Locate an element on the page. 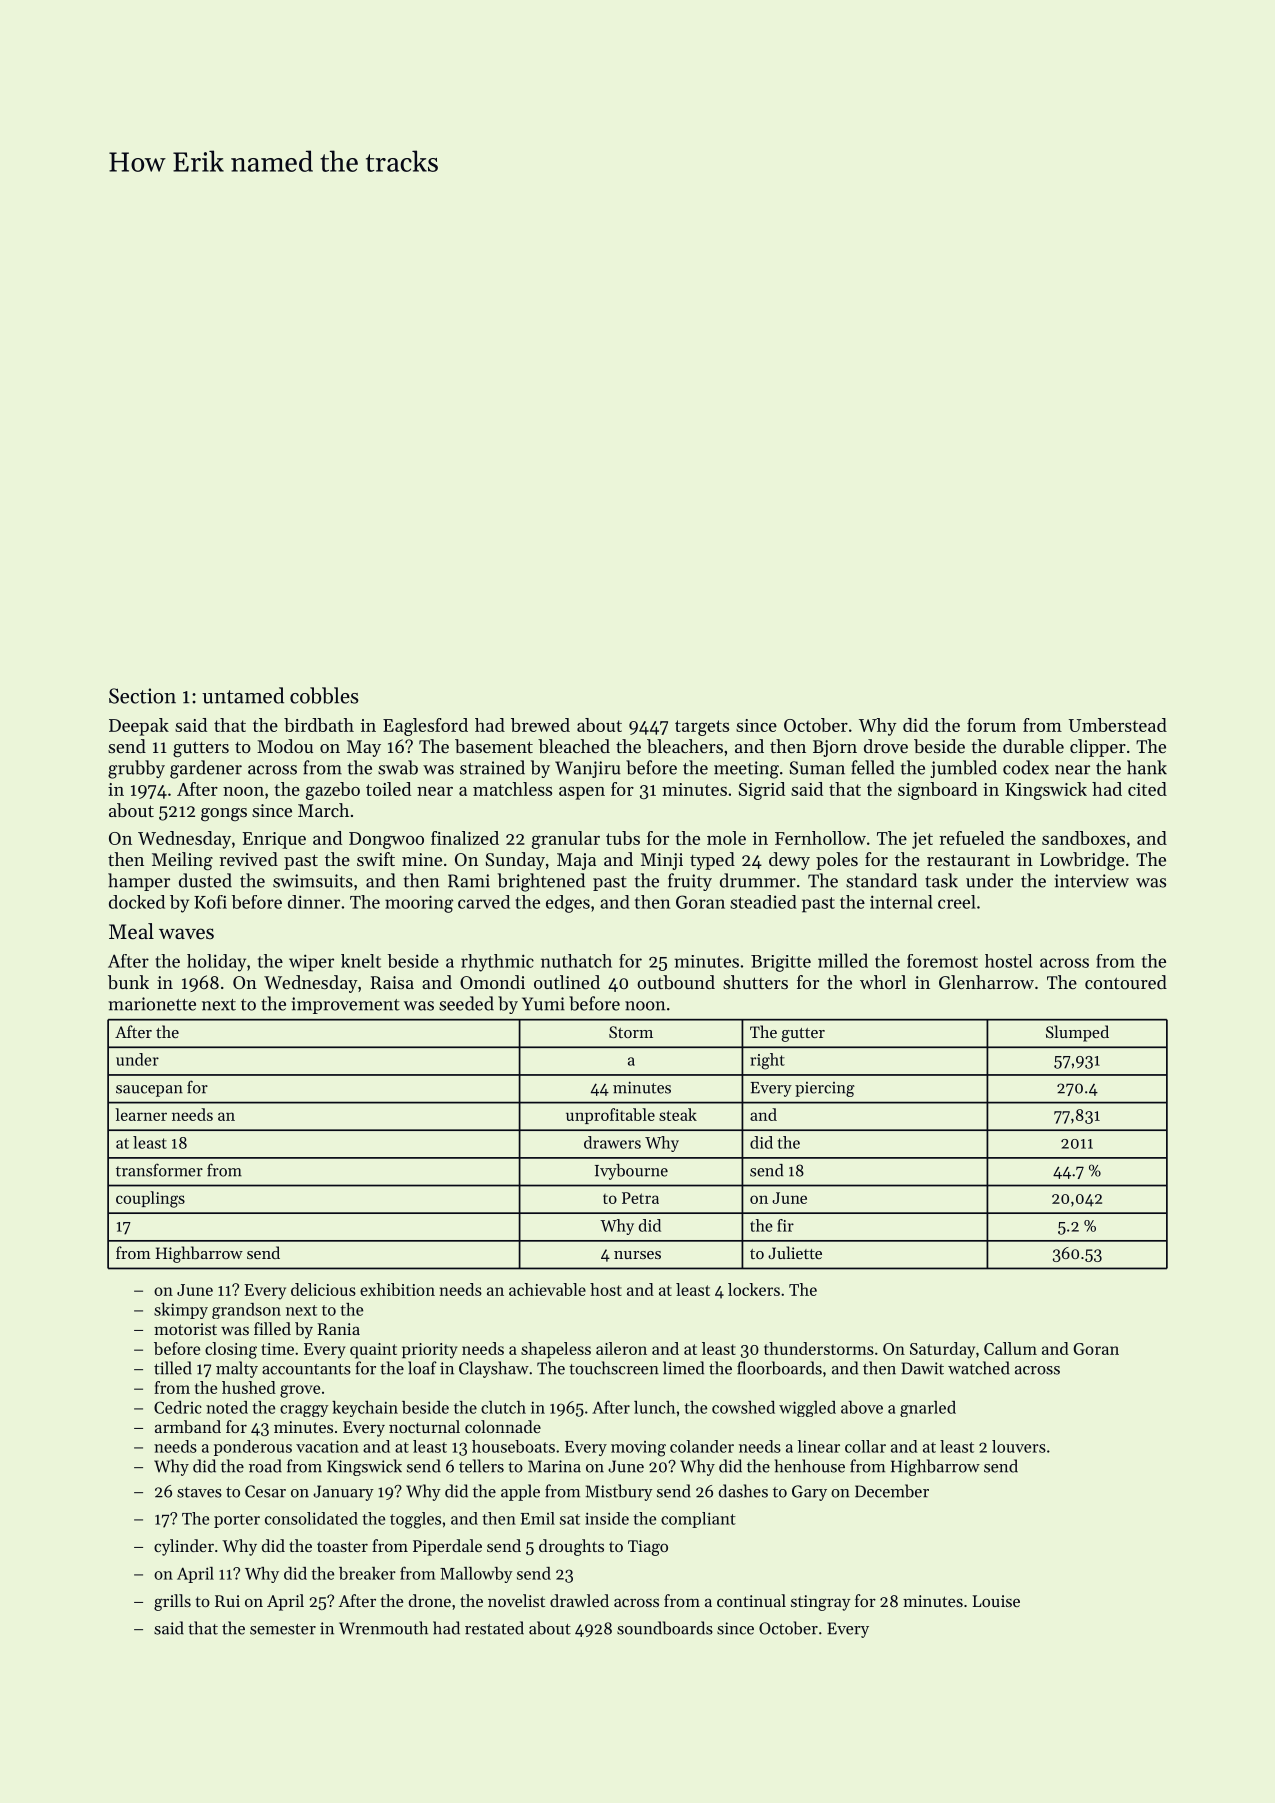 The height and width of the image is (1803, 1275). touchscreen is located at coordinates (614, 1368).
